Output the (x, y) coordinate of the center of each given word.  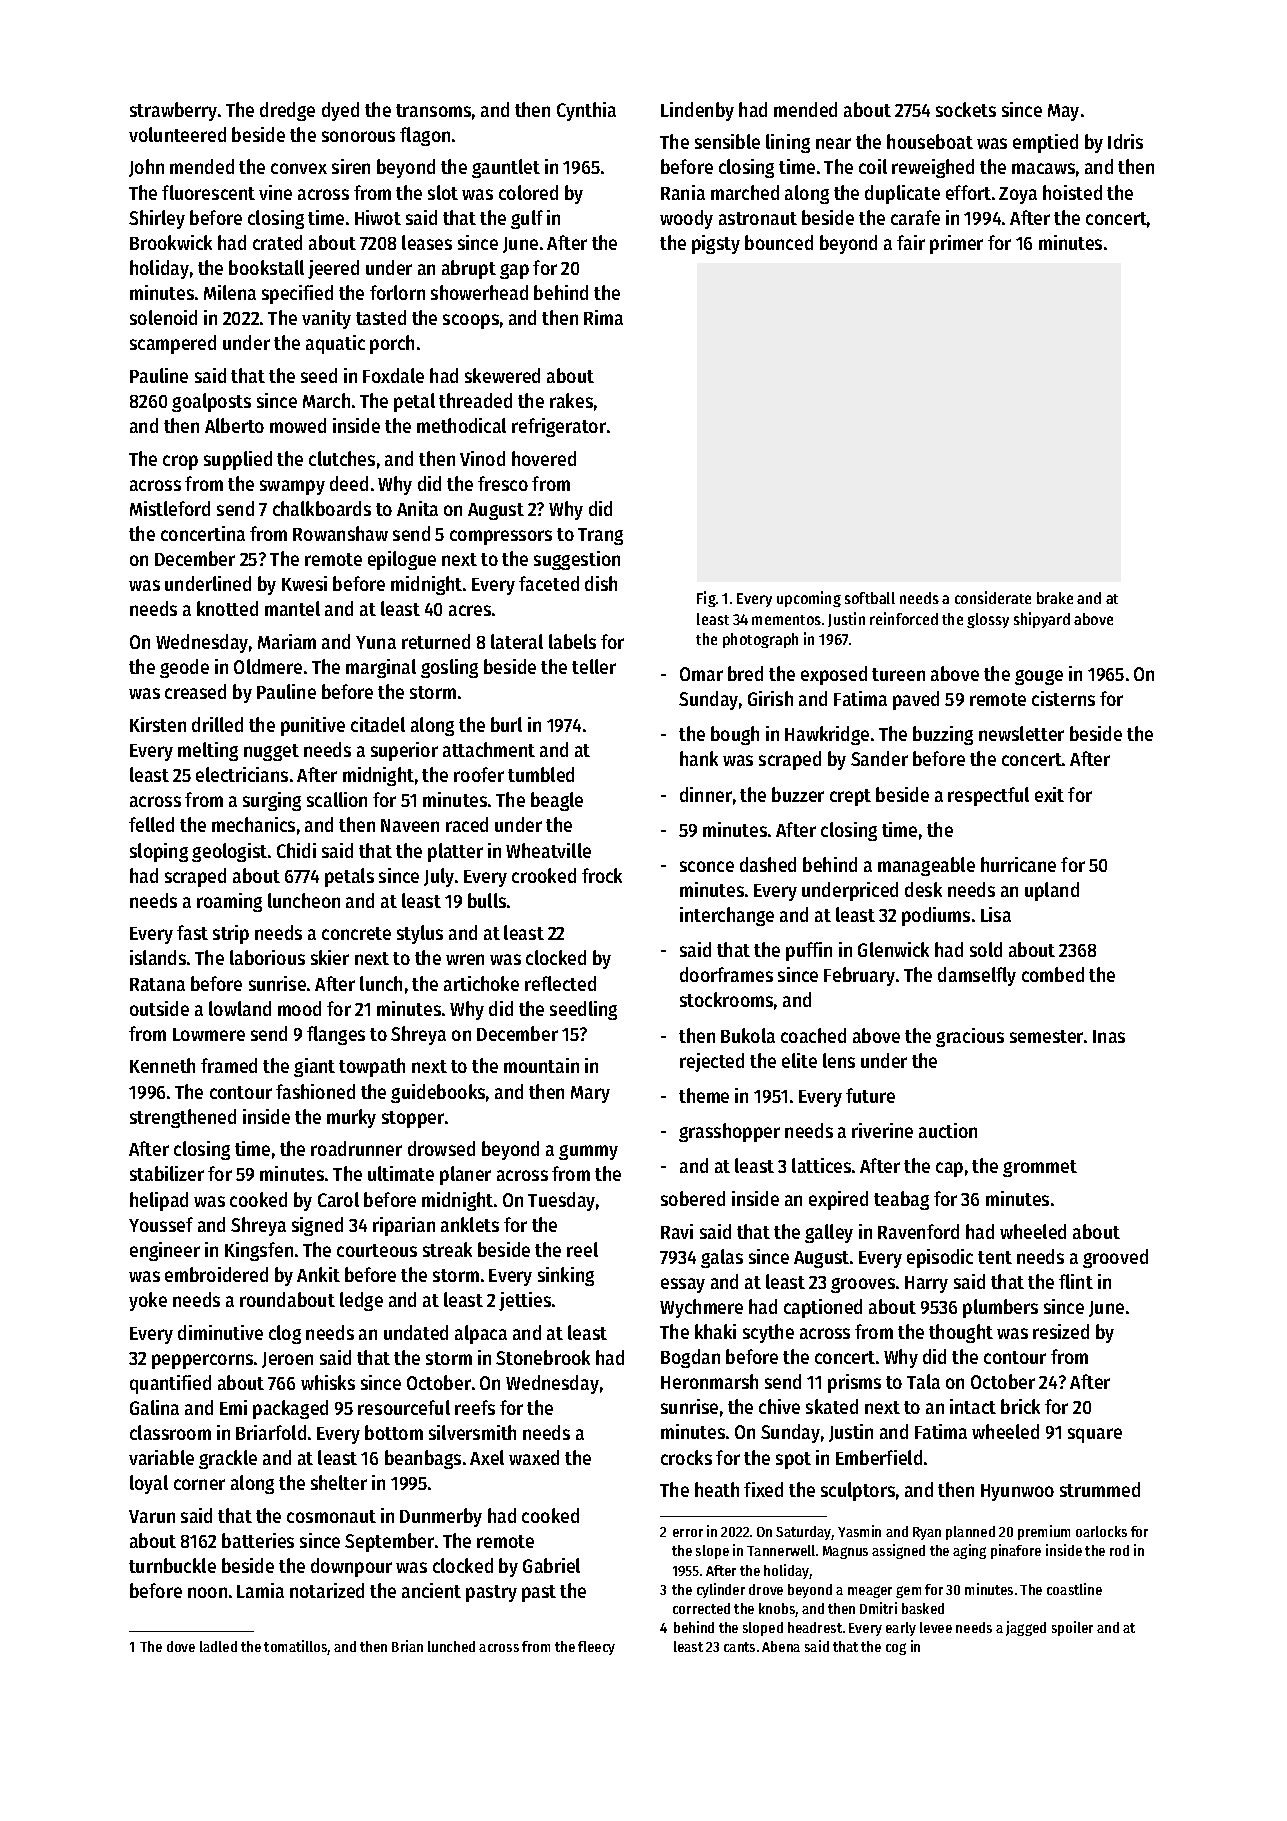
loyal (149, 1484)
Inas (1109, 1036)
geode (184, 668)
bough (735, 735)
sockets (966, 109)
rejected (712, 1062)
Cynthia (586, 111)
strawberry (173, 111)
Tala (923, 1381)
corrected (701, 1608)
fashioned (315, 1091)
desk (923, 889)
